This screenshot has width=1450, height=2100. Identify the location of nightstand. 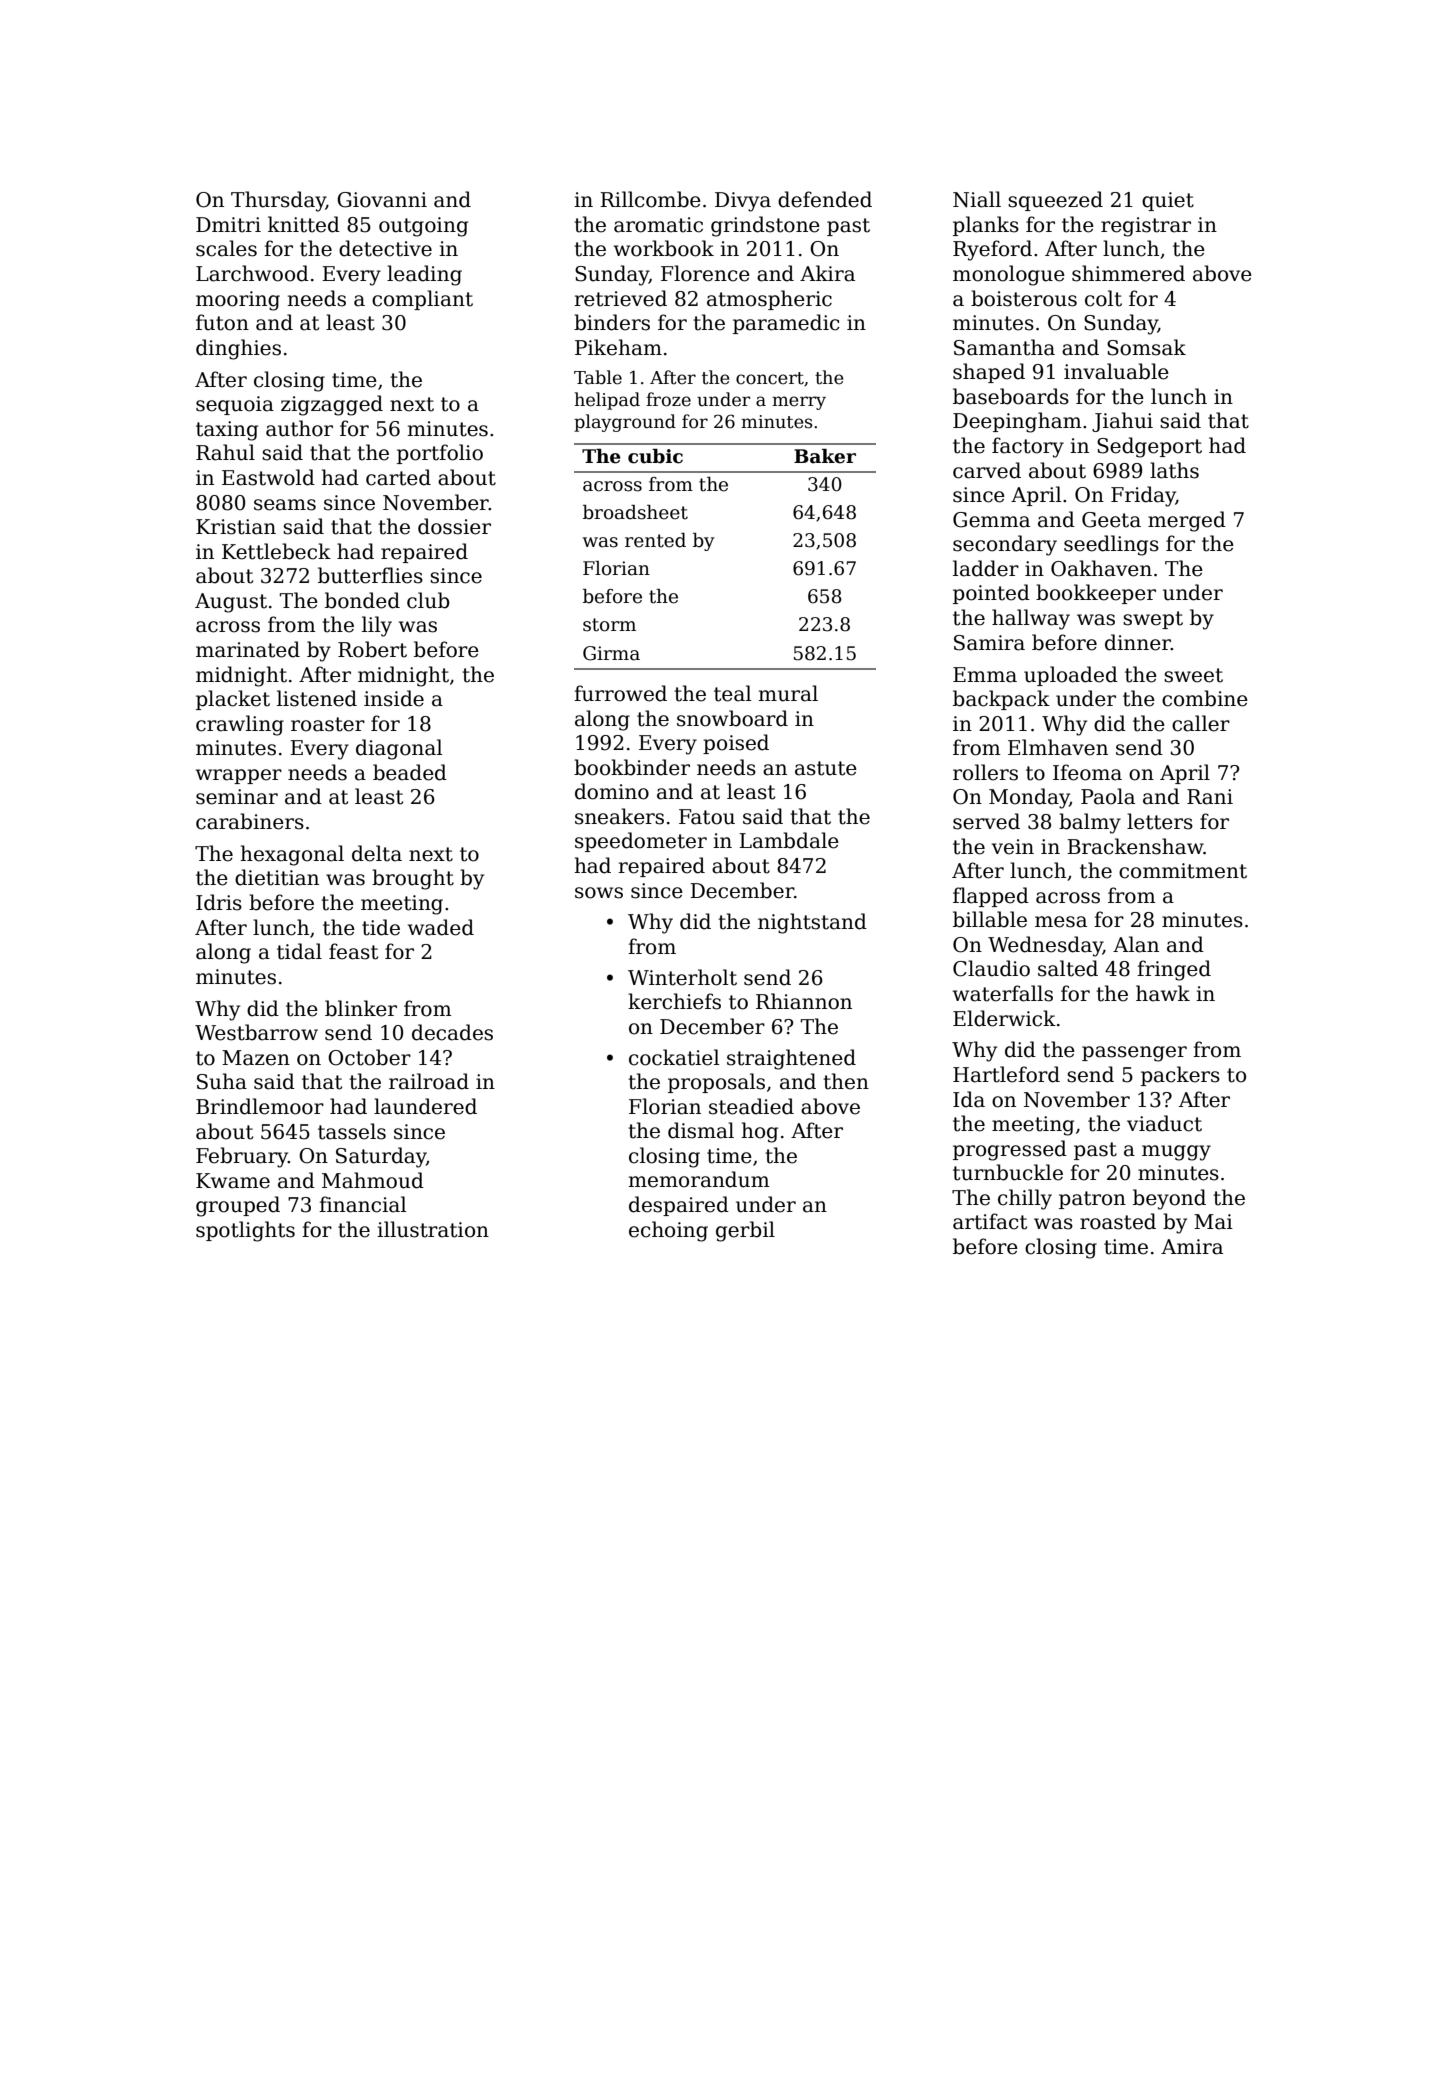
(812, 923).
